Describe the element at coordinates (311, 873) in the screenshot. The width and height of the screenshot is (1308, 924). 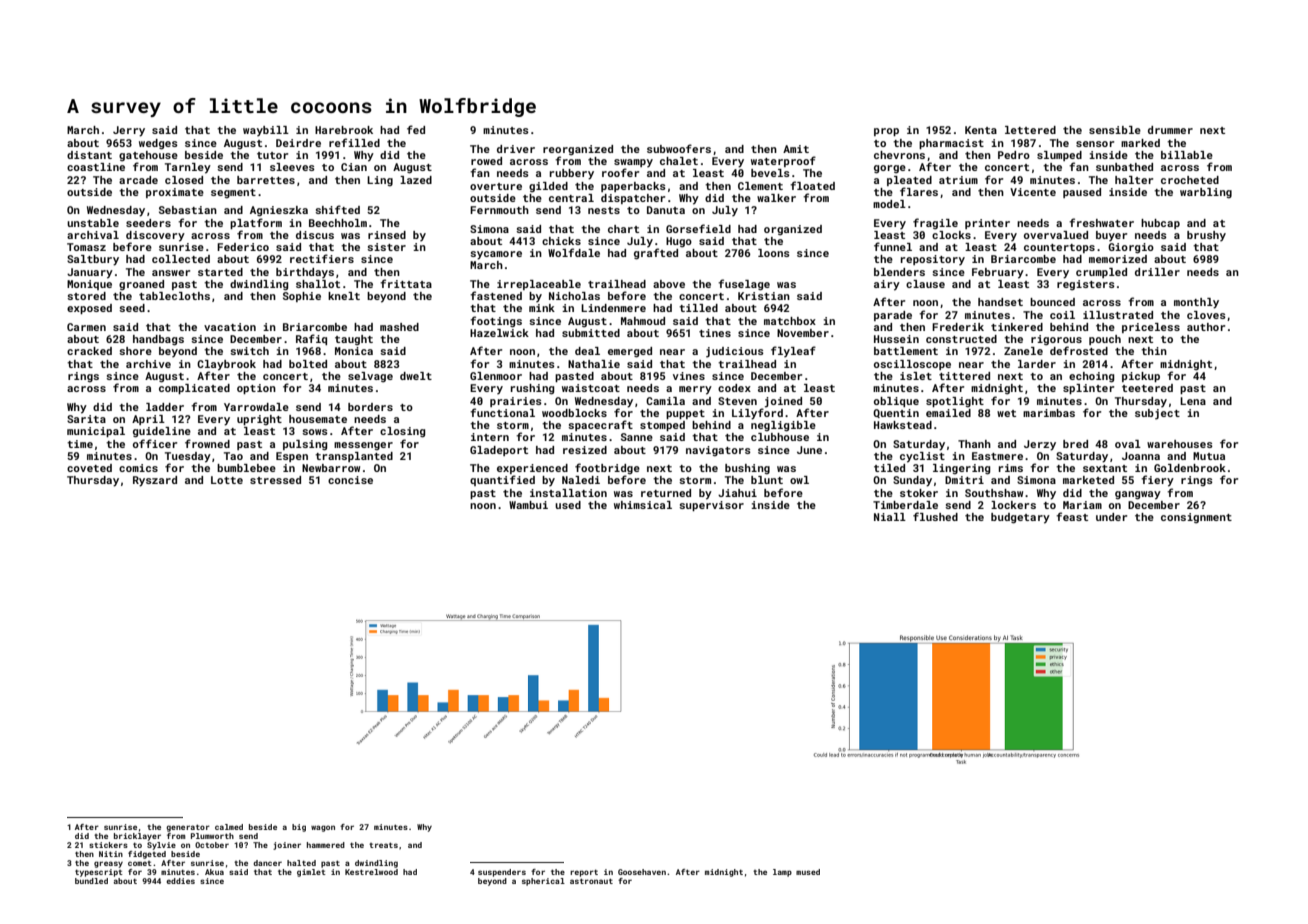
I see `gimlet` at that location.
